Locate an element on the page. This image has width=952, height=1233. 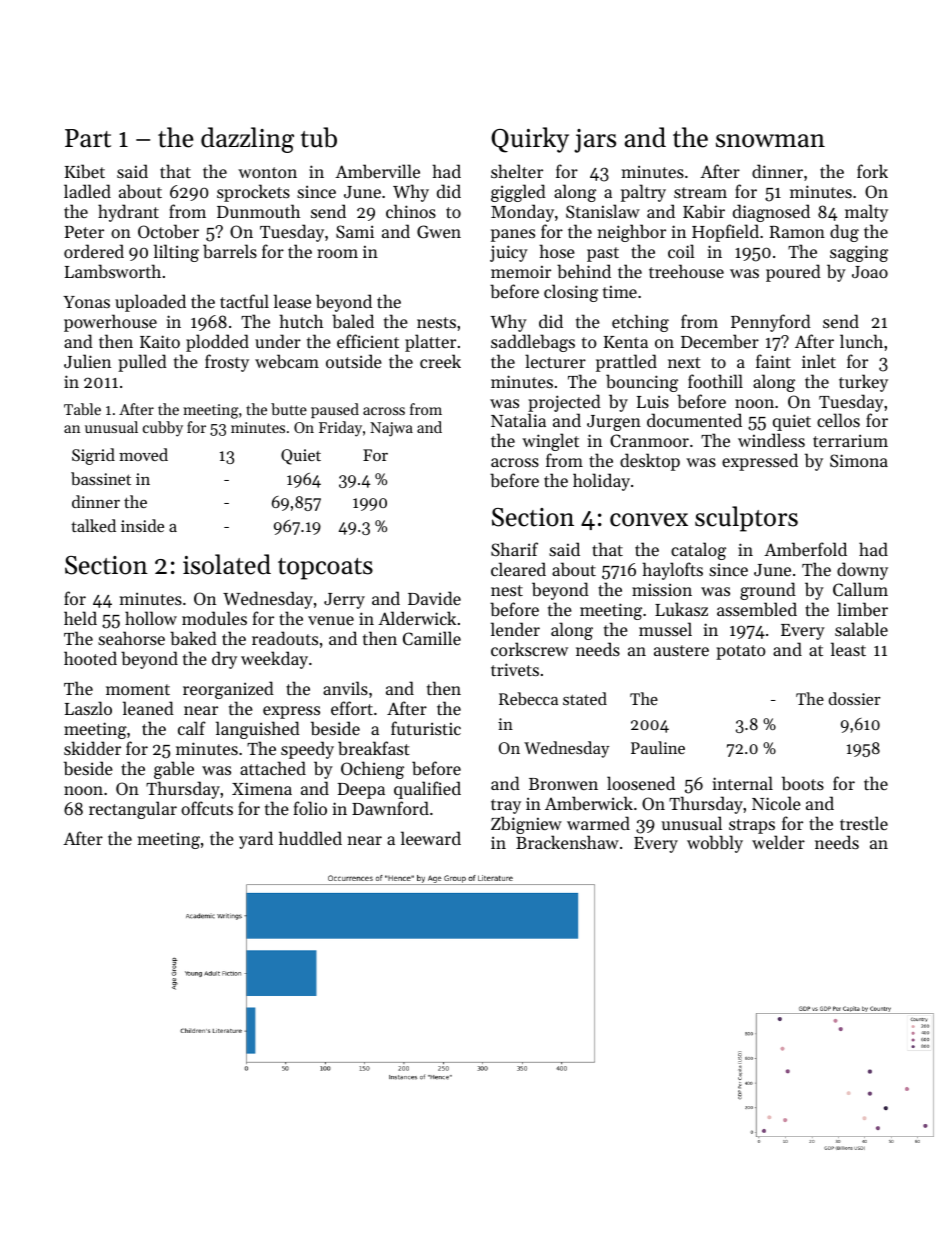
holiday is located at coordinates (601, 482).
